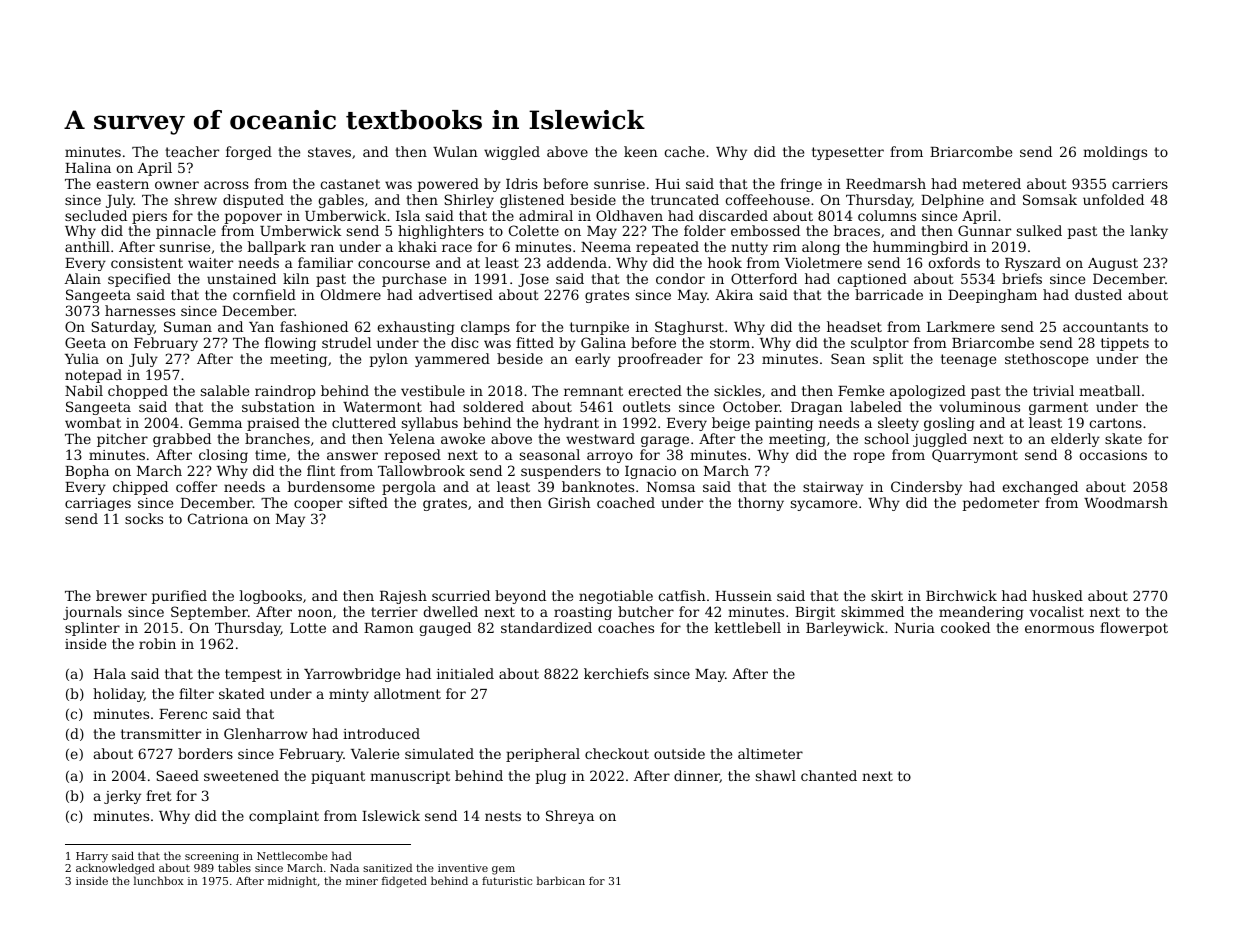 The width and height of the screenshot is (1233, 952). I want to click on outside, so click(679, 753).
